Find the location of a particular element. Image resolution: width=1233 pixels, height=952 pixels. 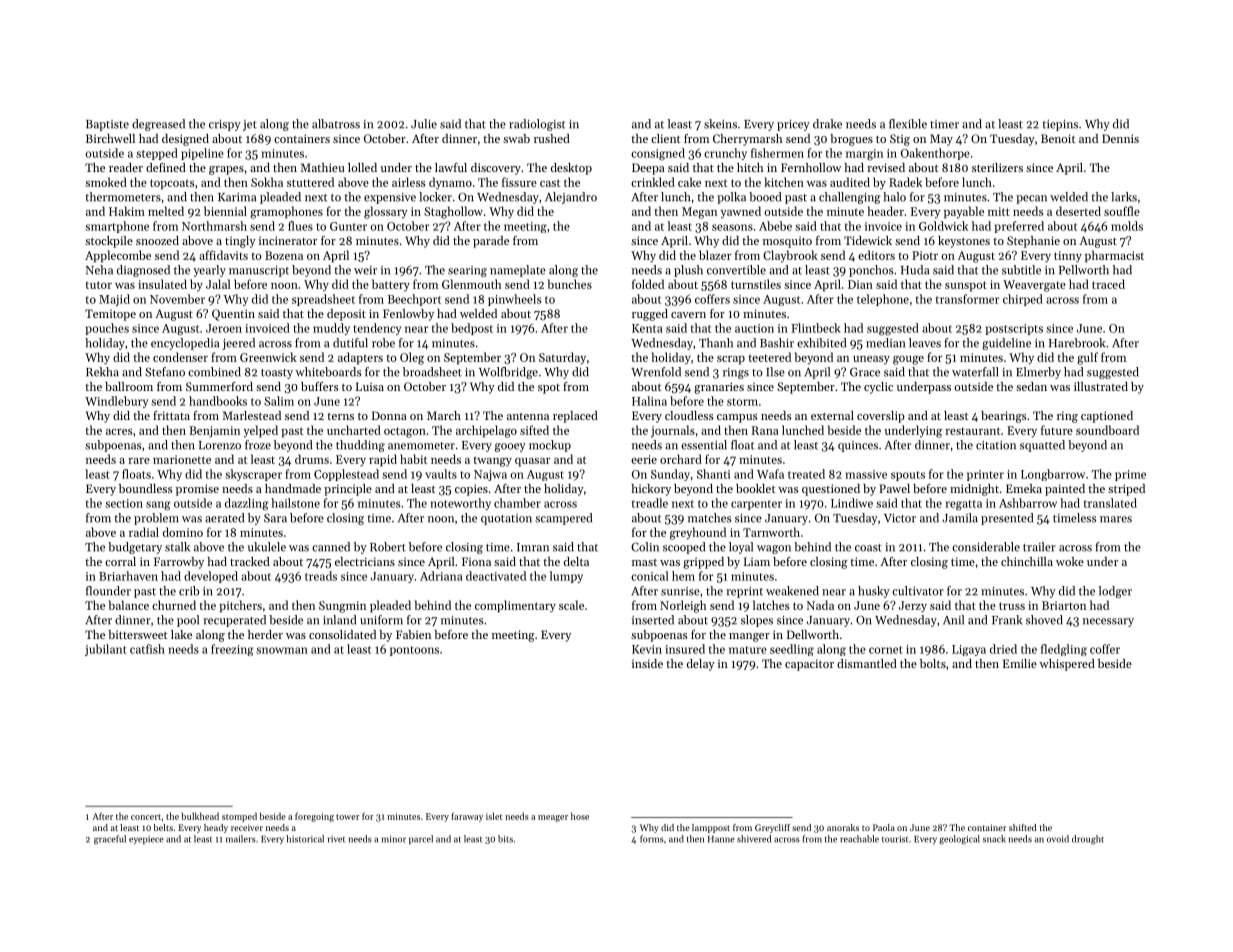

designed is located at coordinates (185, 140).
